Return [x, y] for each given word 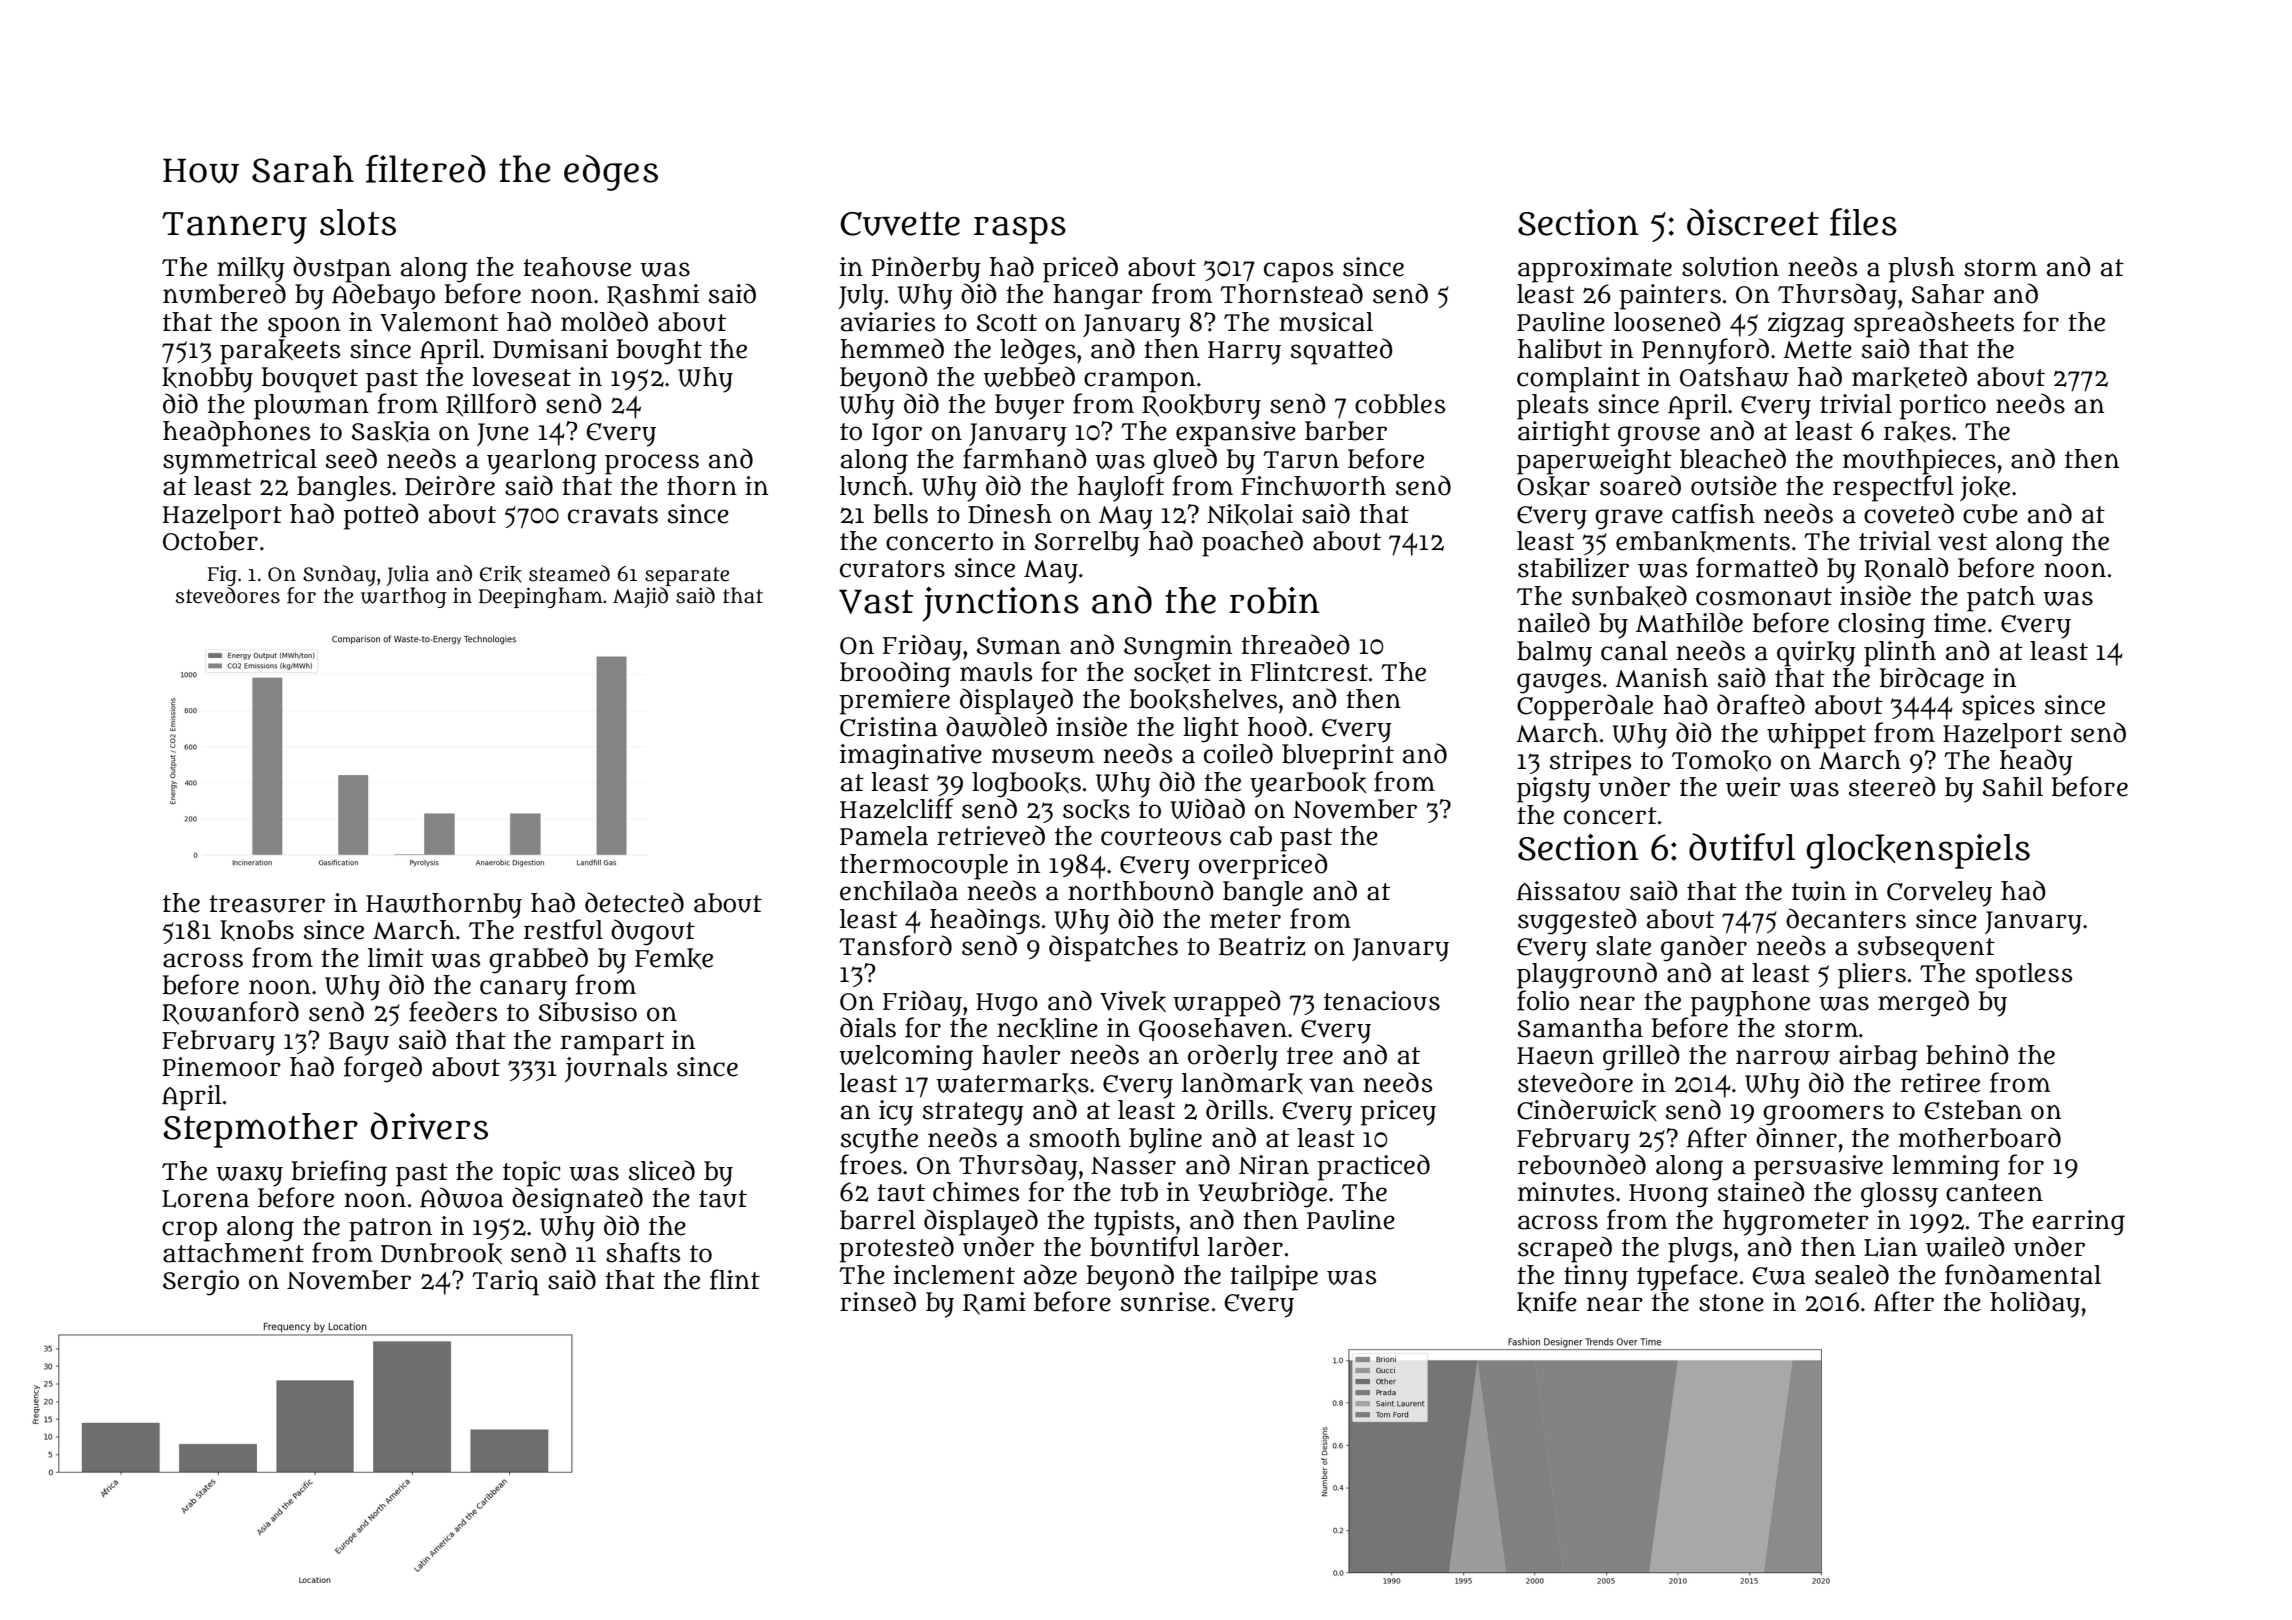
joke [1985, 488]
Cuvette [900, 224]
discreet [1753, 222]
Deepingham [541, 597]
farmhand [1025, 458]
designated [577, 1200]
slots [358, 222]
